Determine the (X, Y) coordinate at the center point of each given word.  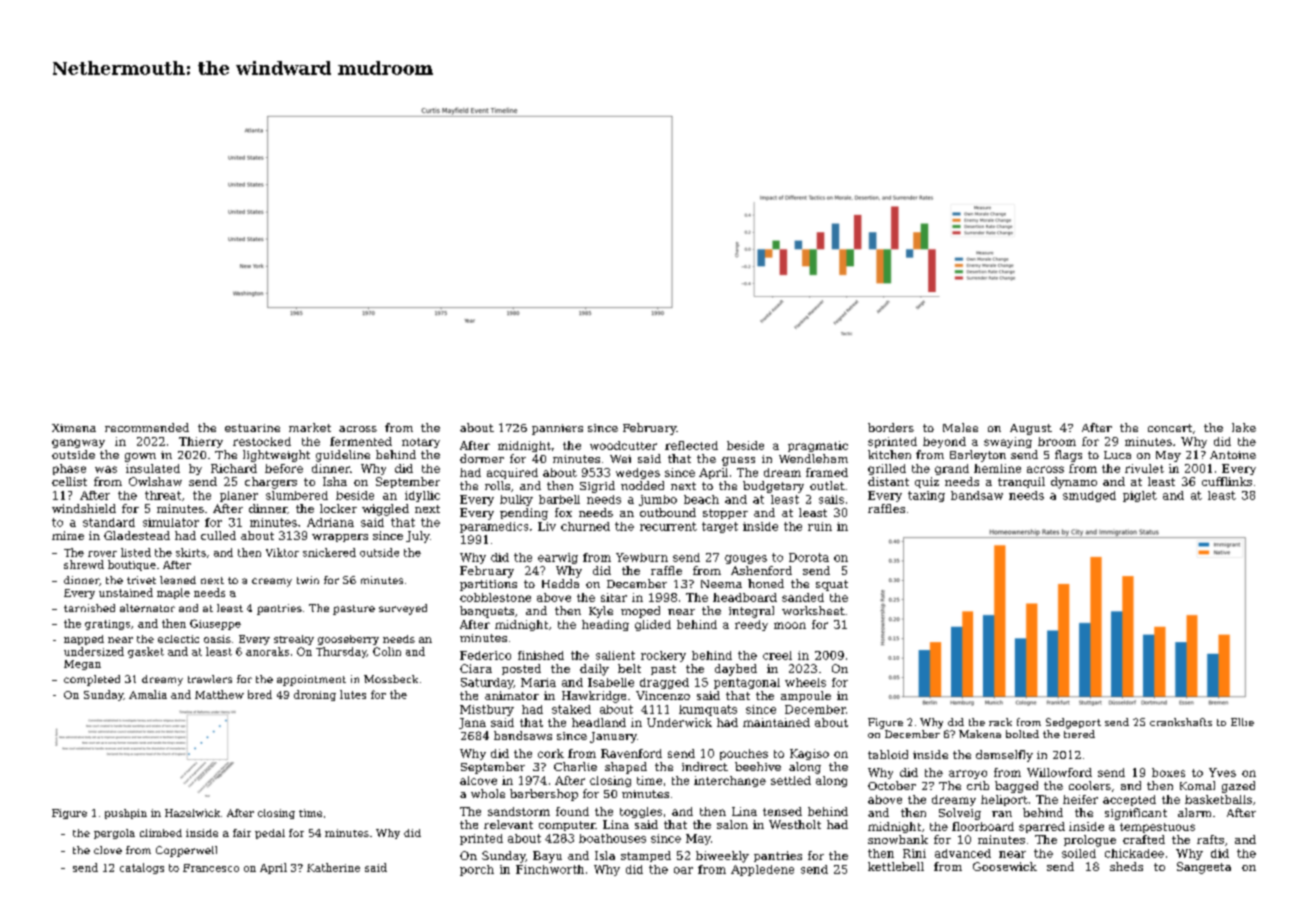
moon (790, 625)
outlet (827, 485)
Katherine (333, 867)
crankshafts (1181, 722)
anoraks (267, 651)
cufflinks (1227, 481)
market (310, 427)
